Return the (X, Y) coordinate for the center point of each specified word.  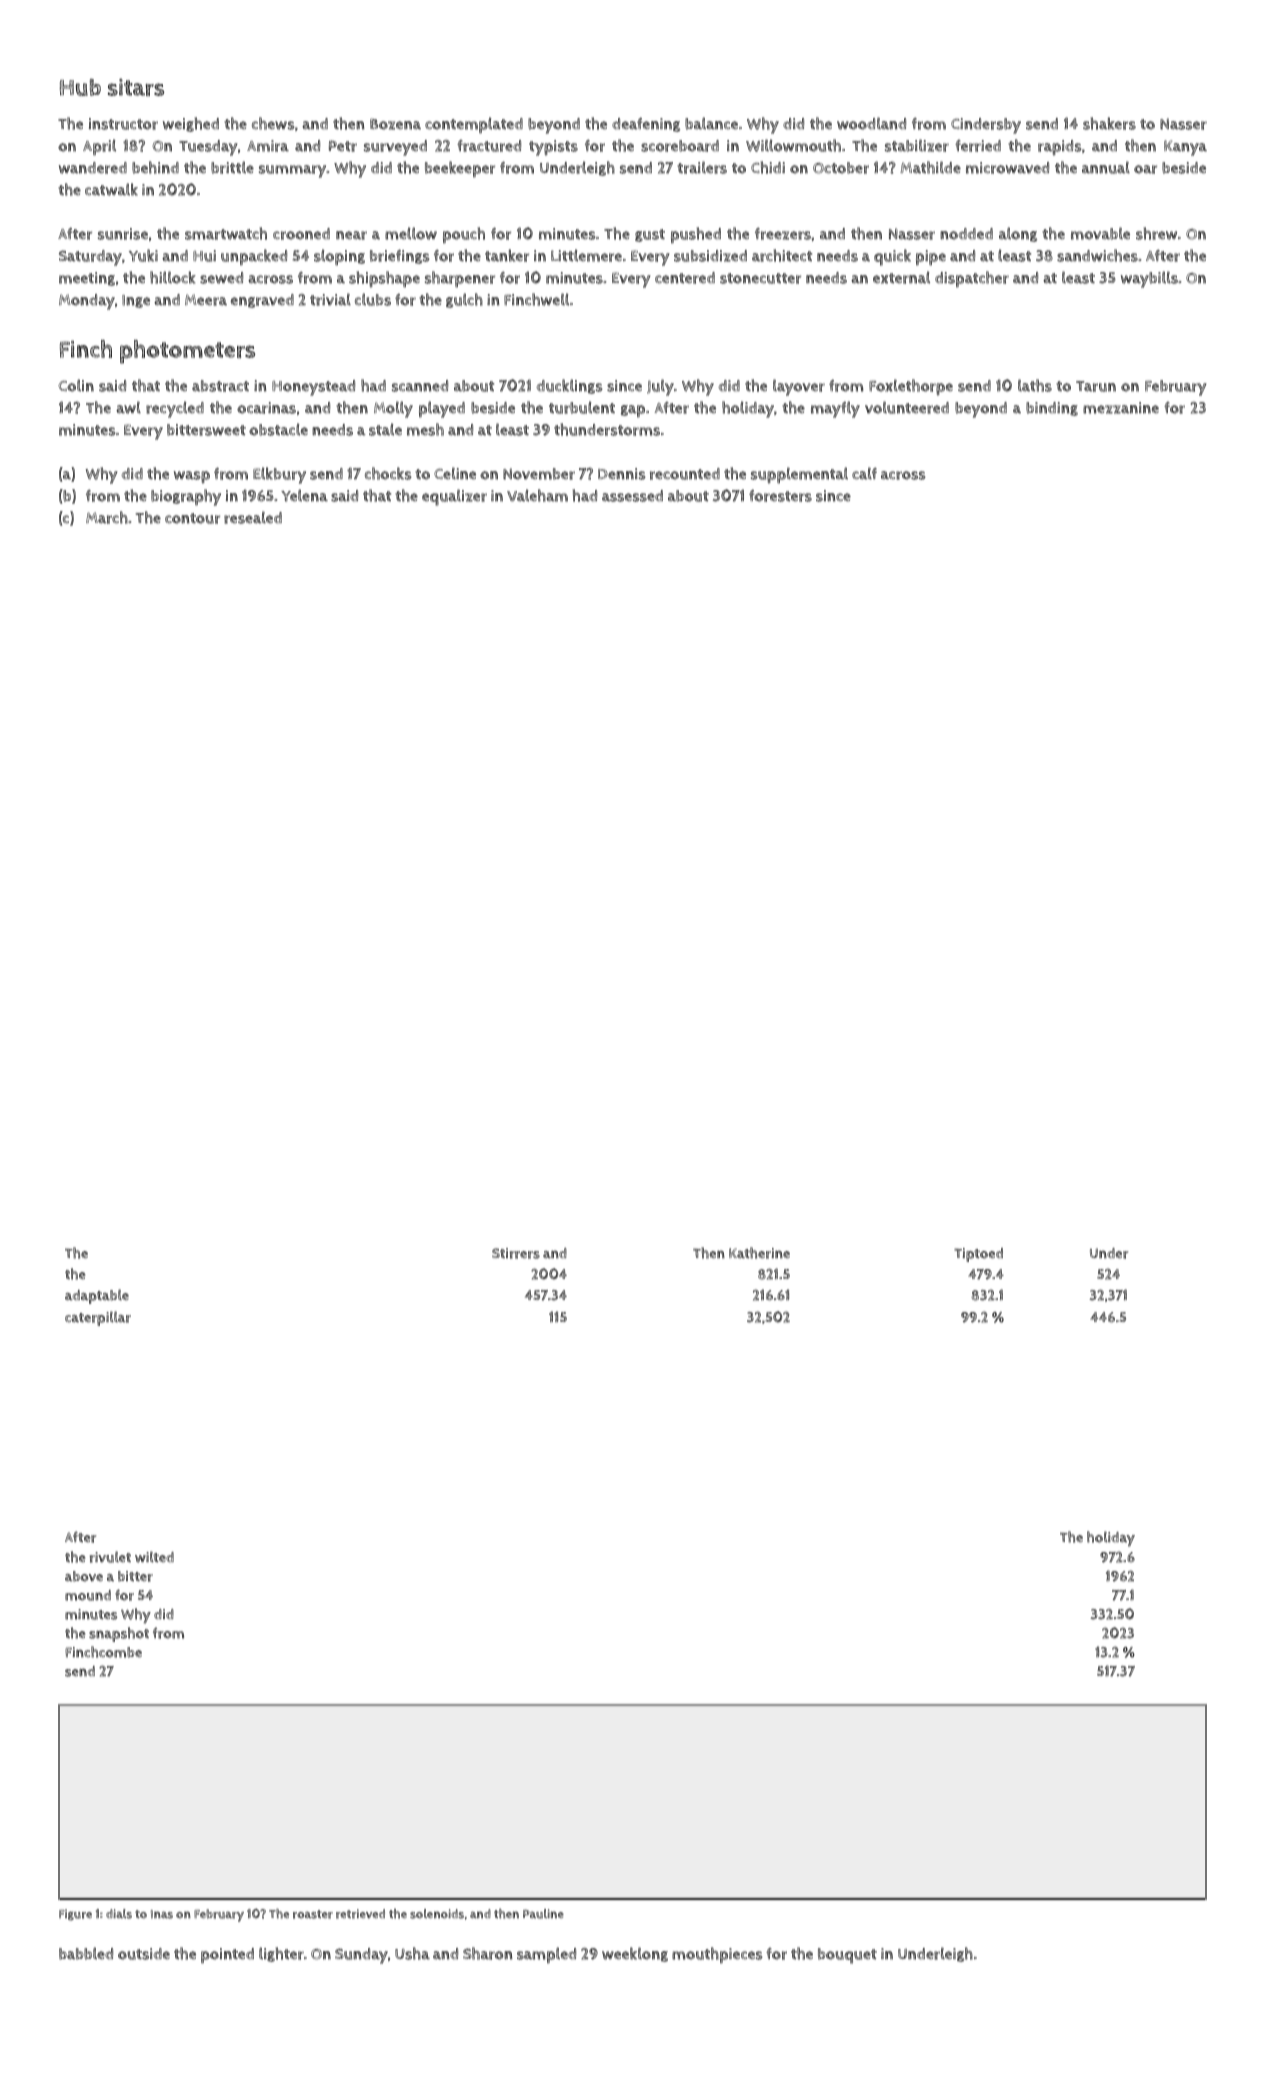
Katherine (759, 1253)
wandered (93, 168)
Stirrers (516, 1253)
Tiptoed (978, 1255)
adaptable (97, 1296)
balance (711, 123)
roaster (313, 1914)
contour (192, 518)
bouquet (847, 1956)
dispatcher (972, 279)
